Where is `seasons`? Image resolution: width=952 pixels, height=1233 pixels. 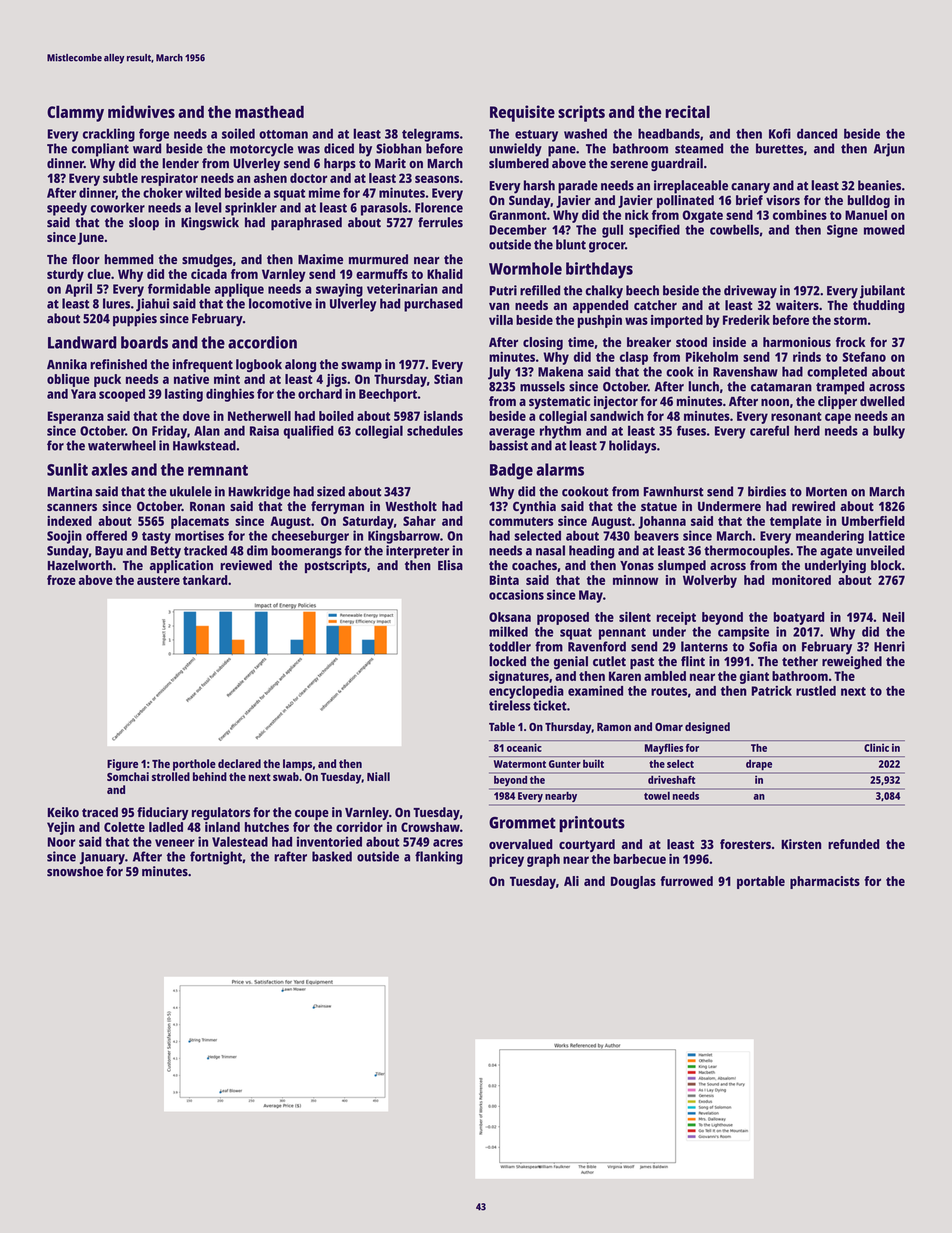 seasons is located at coordinates (437, 179).
